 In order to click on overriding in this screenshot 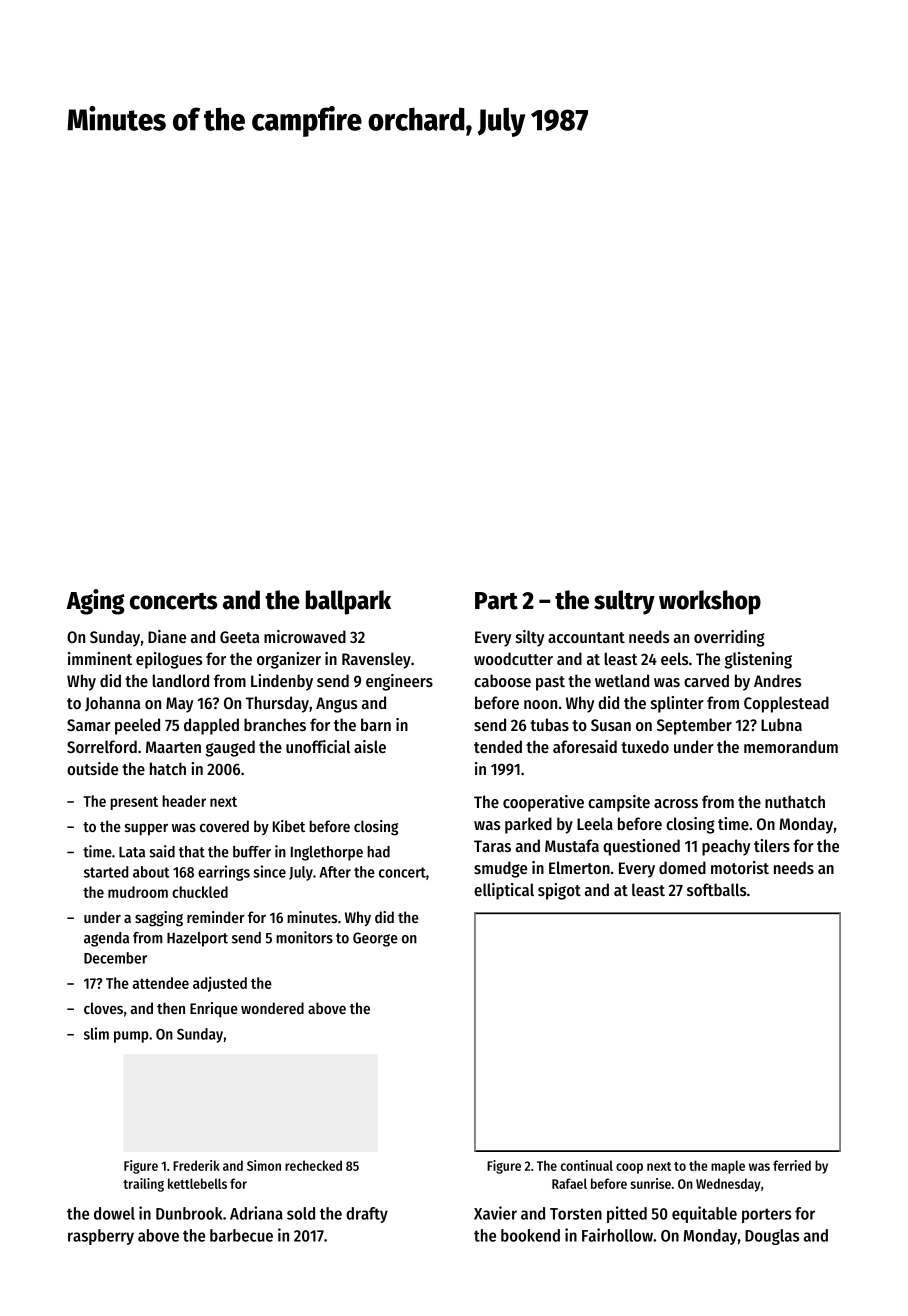, I will do `click(729, 638)`.
